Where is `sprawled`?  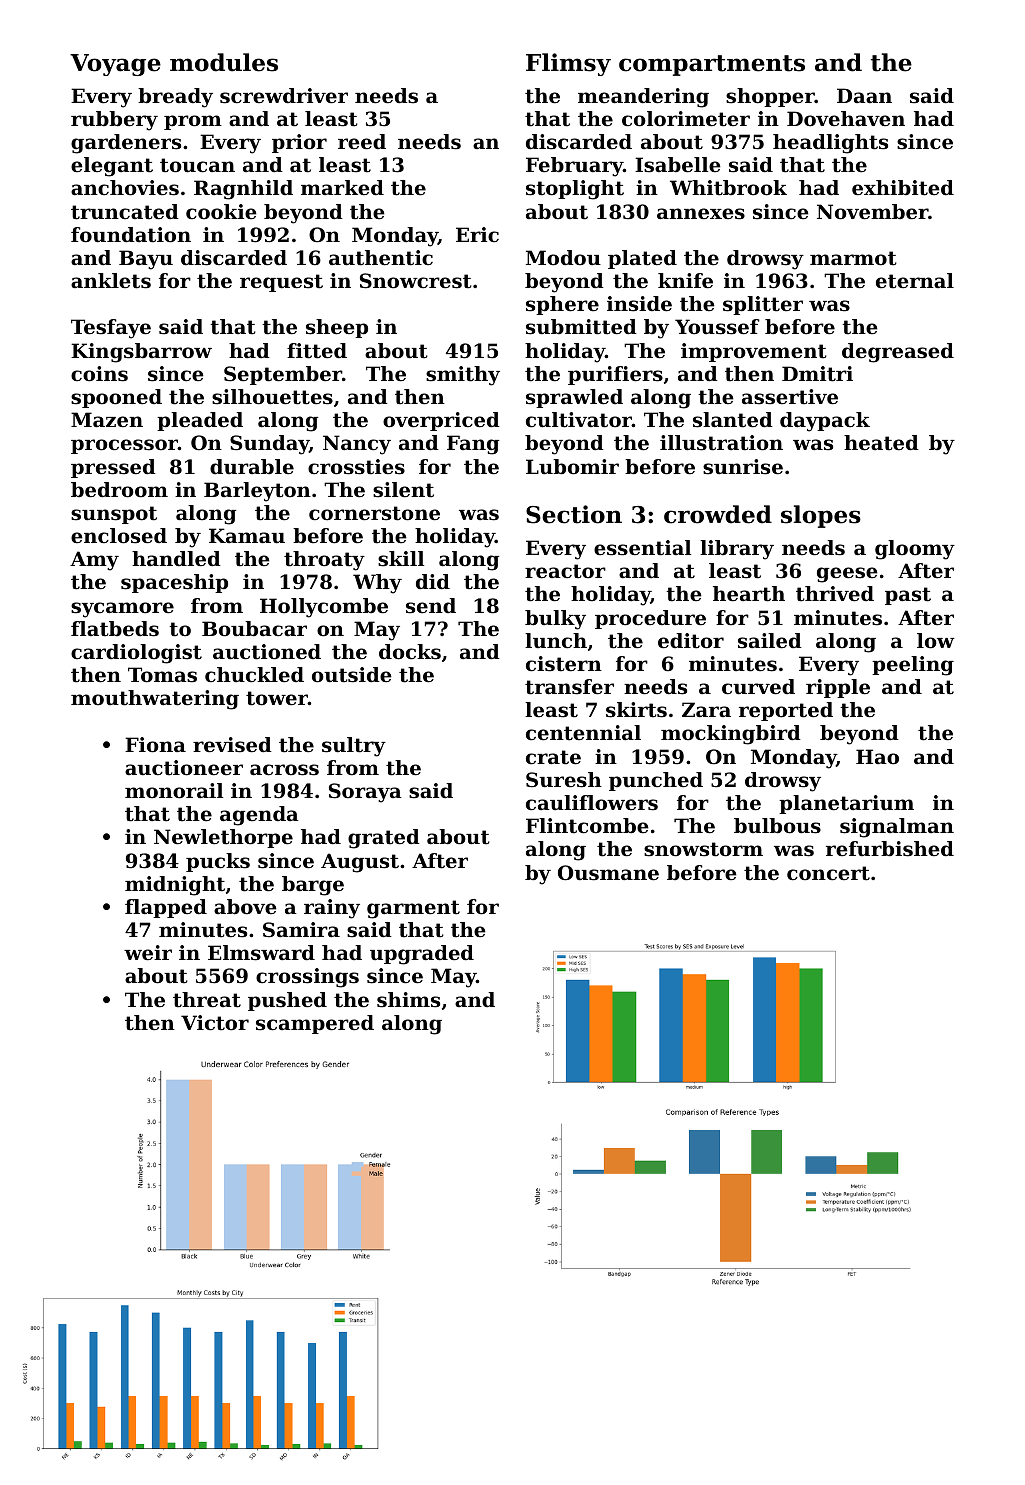
sprawled is located at coordinates (574, 398).
